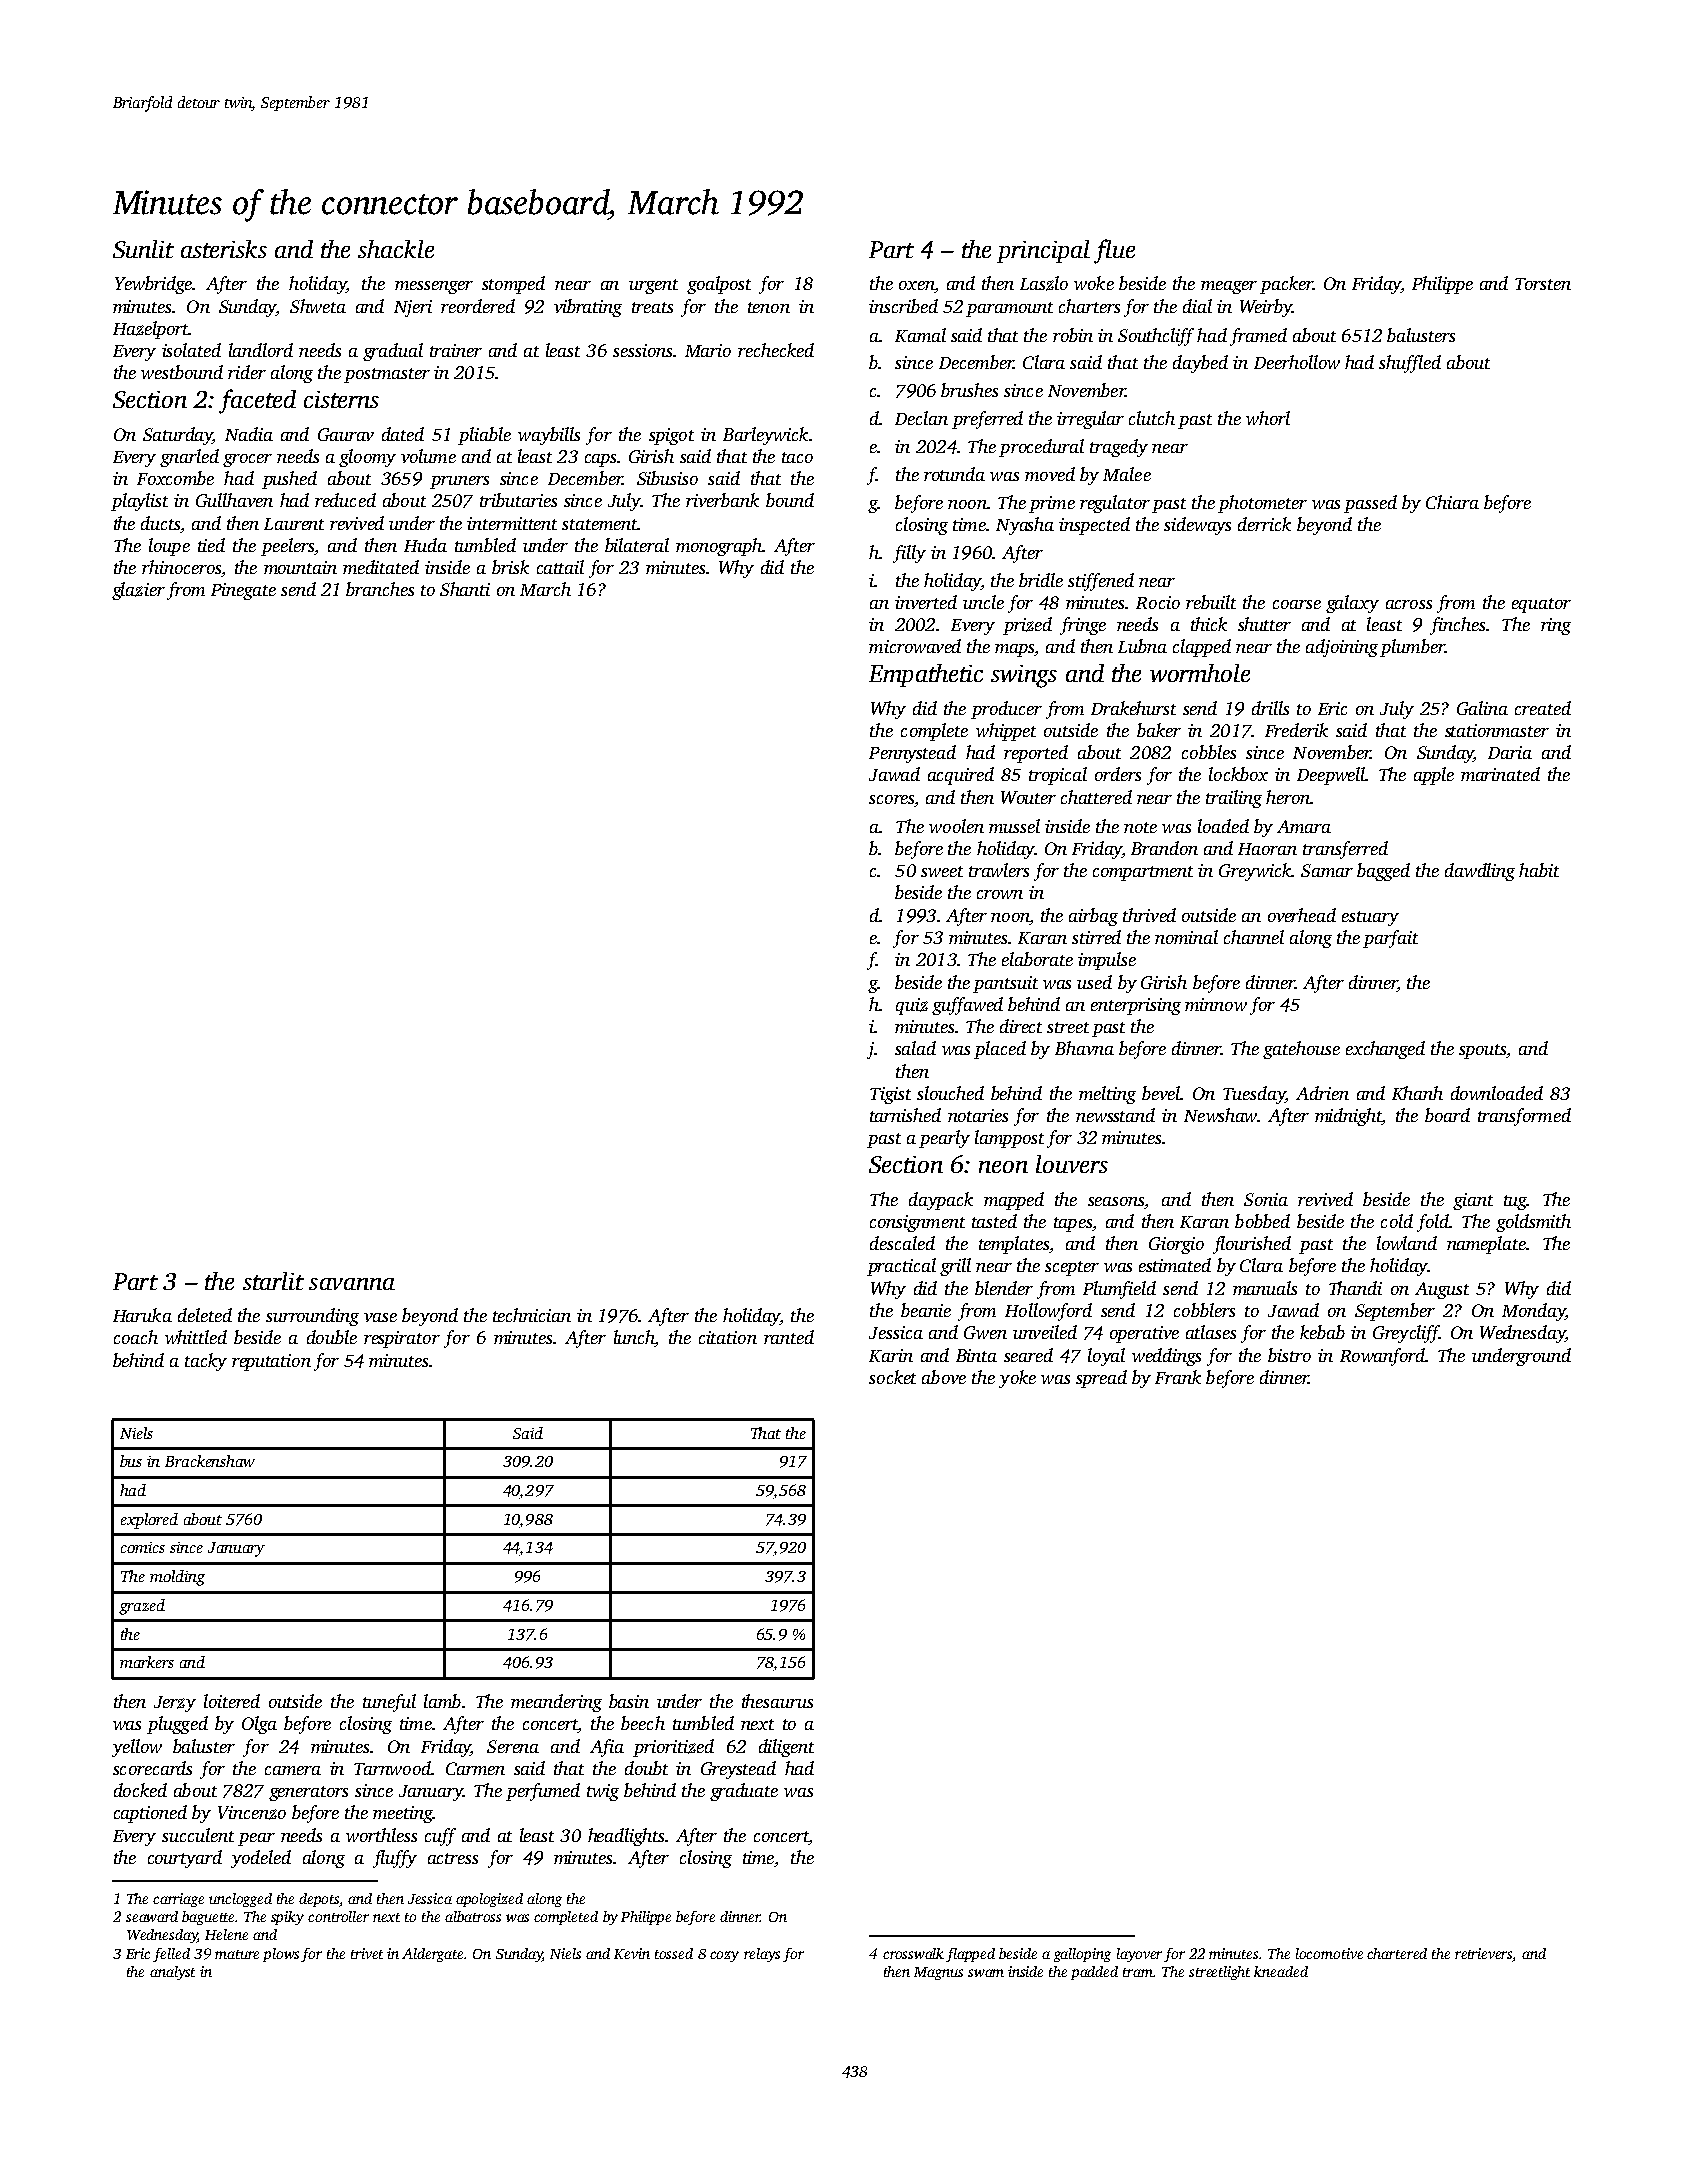 Image resolution: width=1683 pixels, height=2178 pixels. I want to click on Rowanford, so click(1382, 1357).
